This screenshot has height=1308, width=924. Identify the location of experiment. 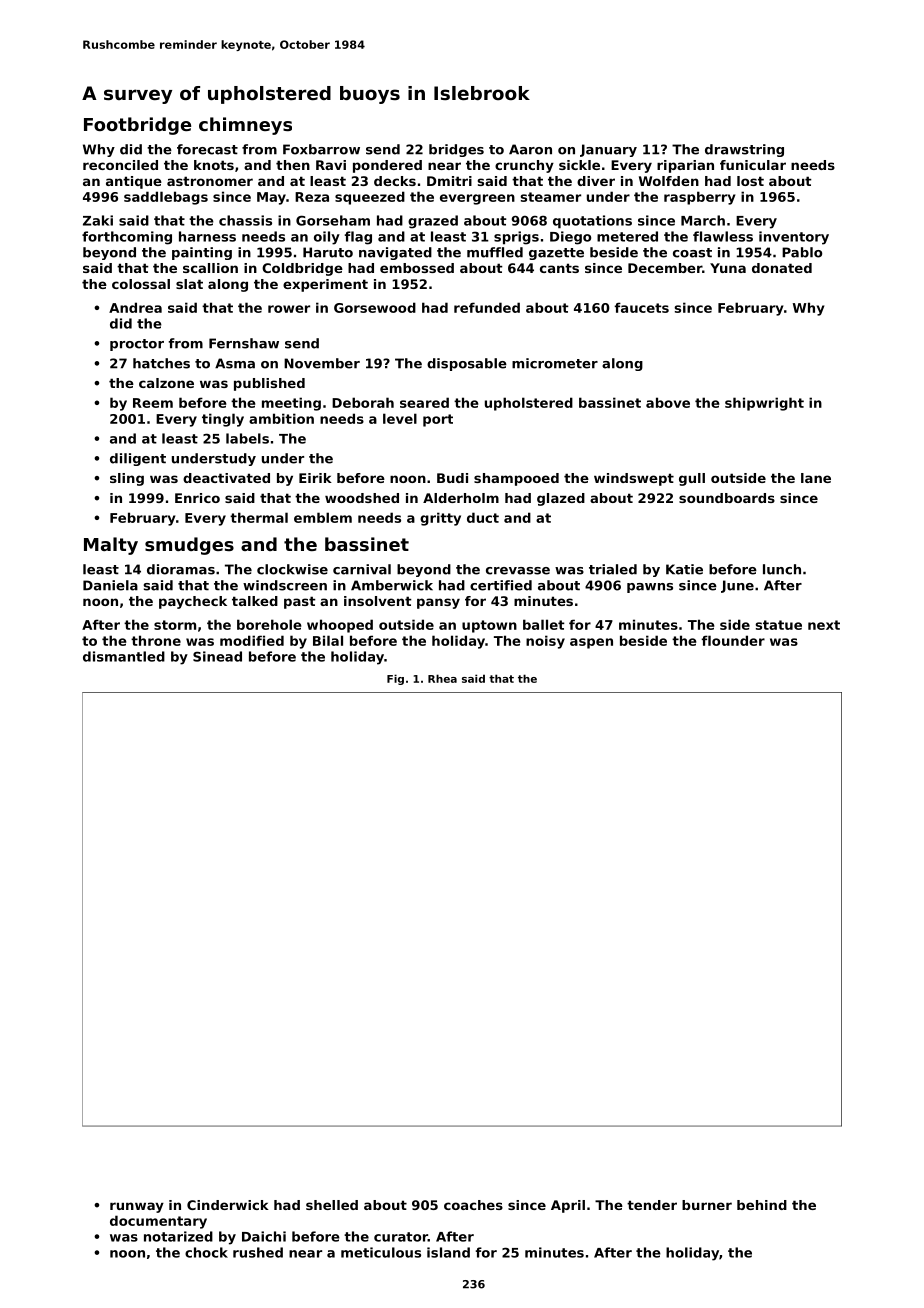
(325, 285).
